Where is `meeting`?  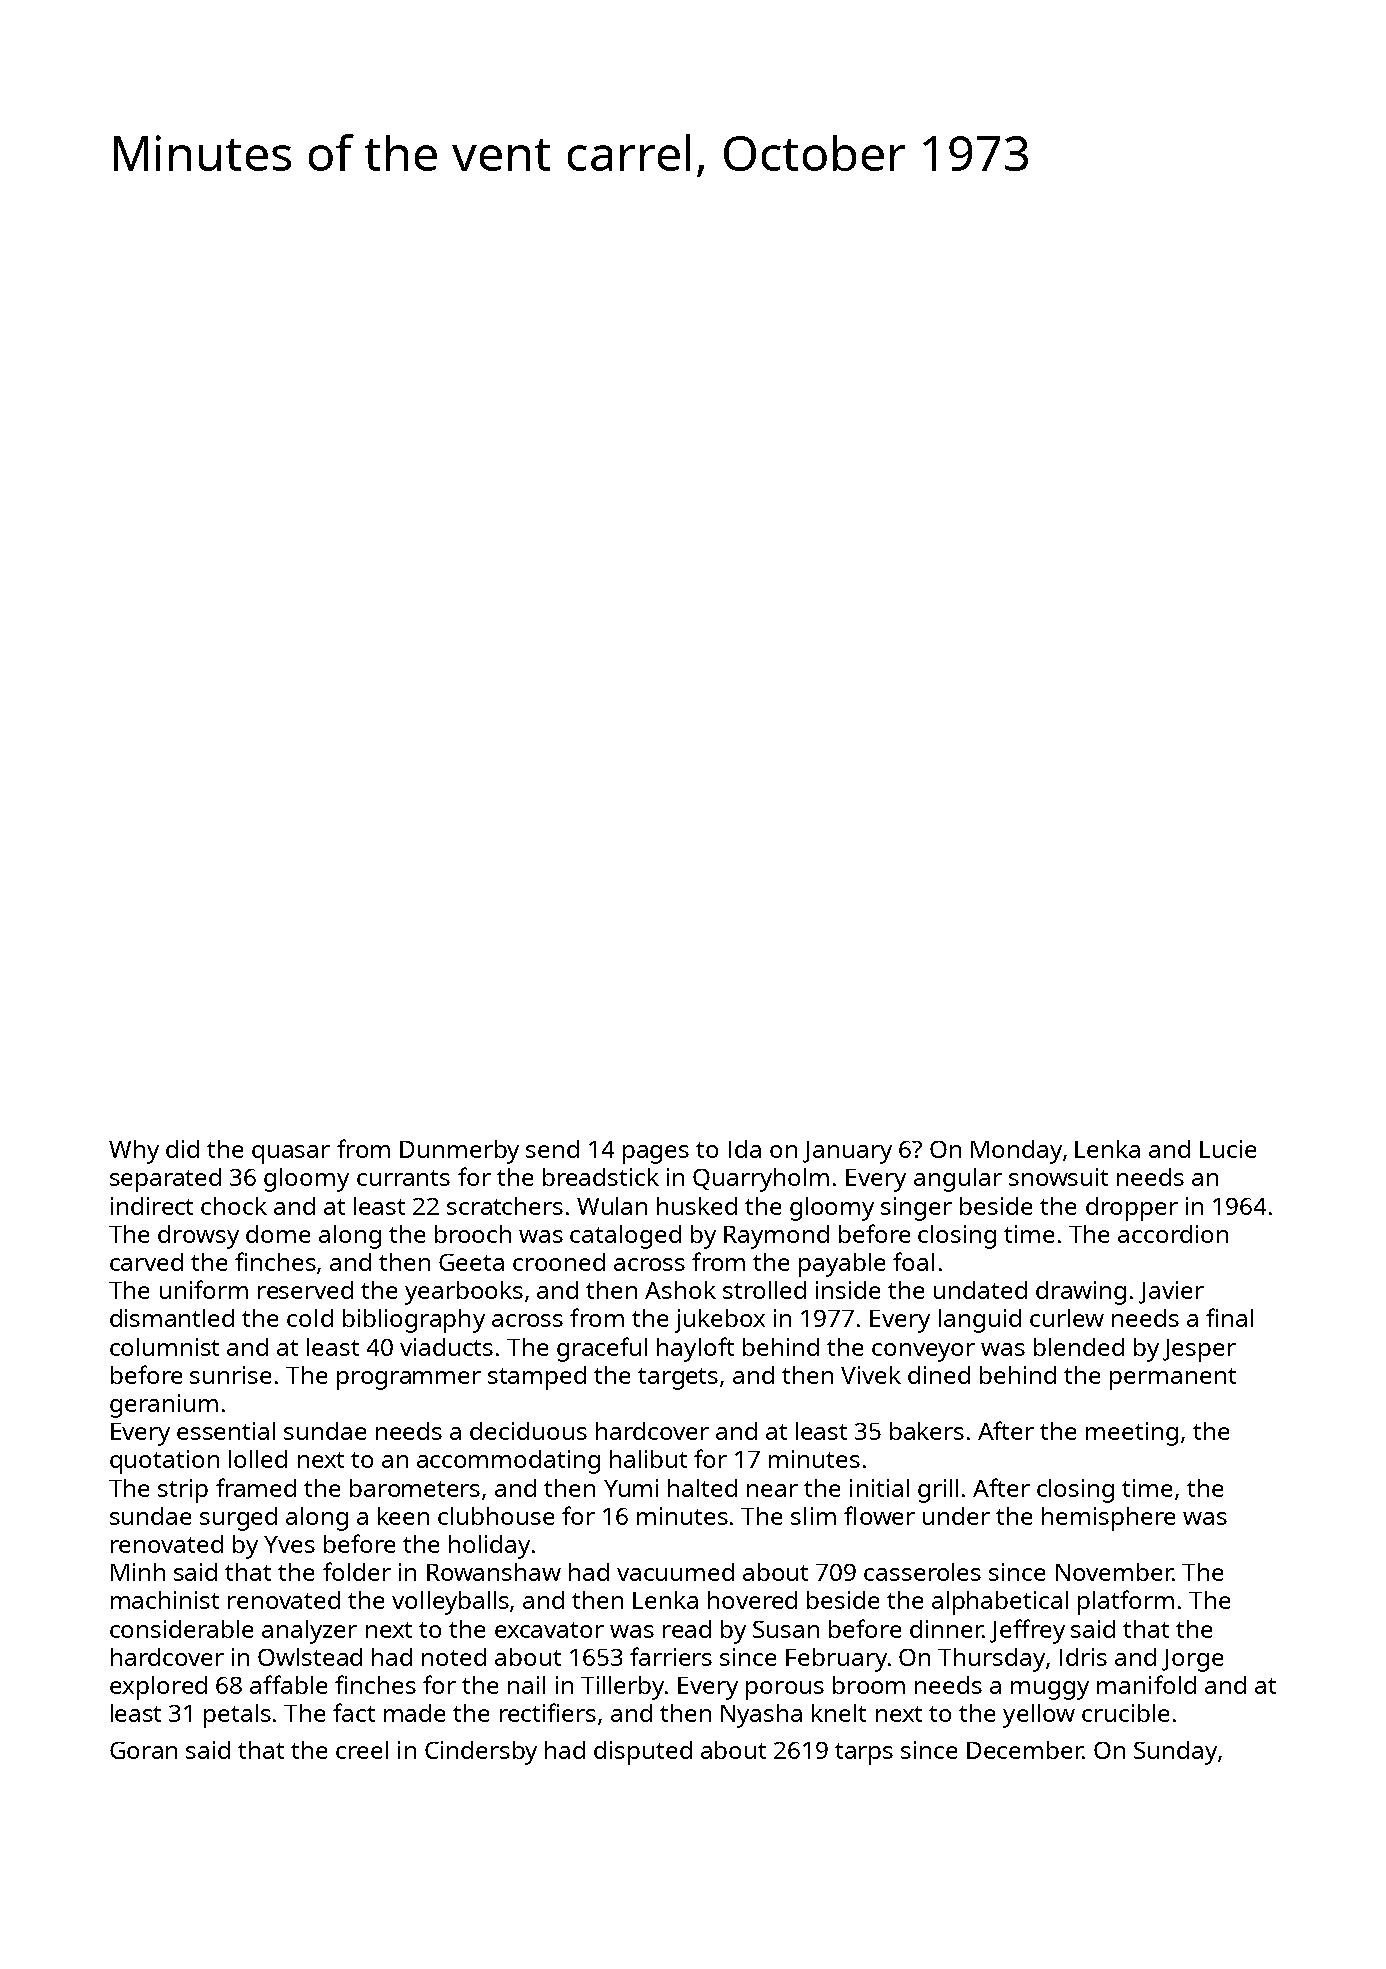 meeting is located at coordinates (1132, 1434).
